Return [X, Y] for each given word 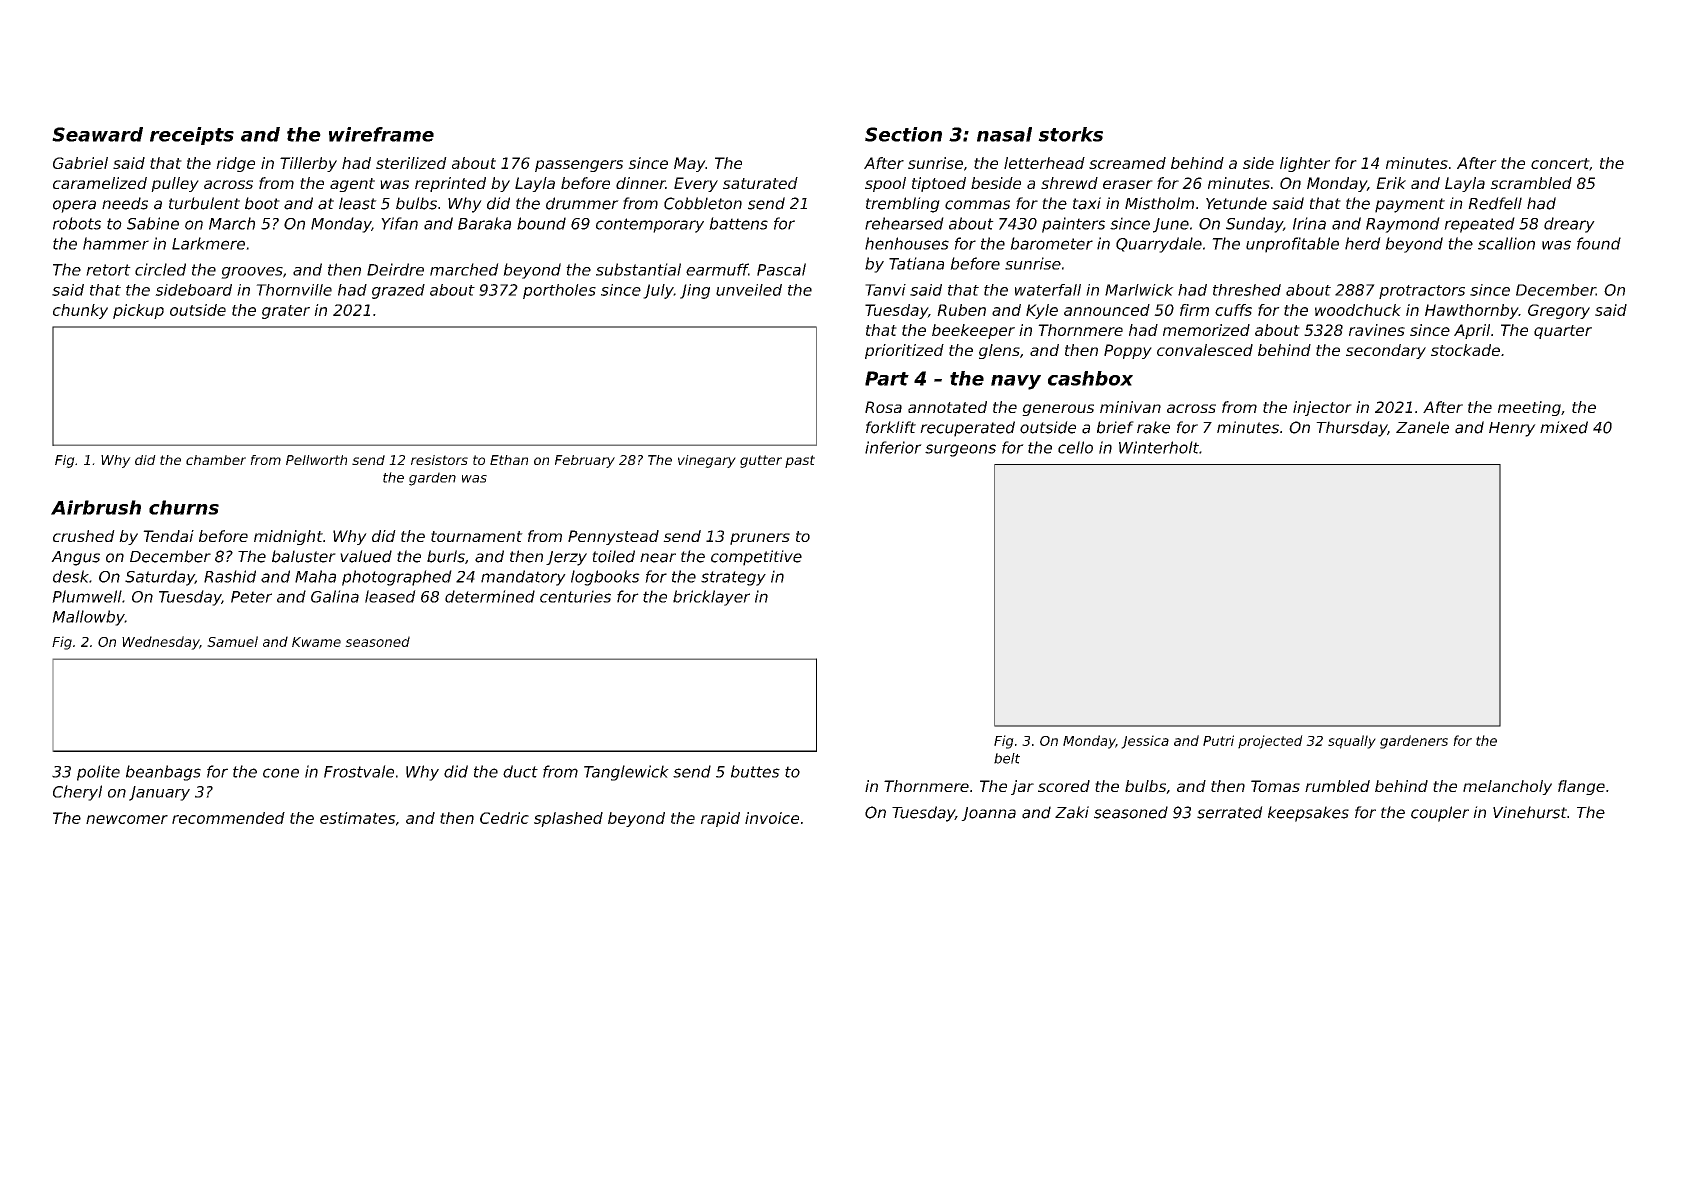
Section [903, 134]
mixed [1564, 427]
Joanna [988, 814]
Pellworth [316, 460]
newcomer [127, 819]
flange [1581, 787]
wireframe [381, 134]
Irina [1309, 223]
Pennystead [613, 537]
